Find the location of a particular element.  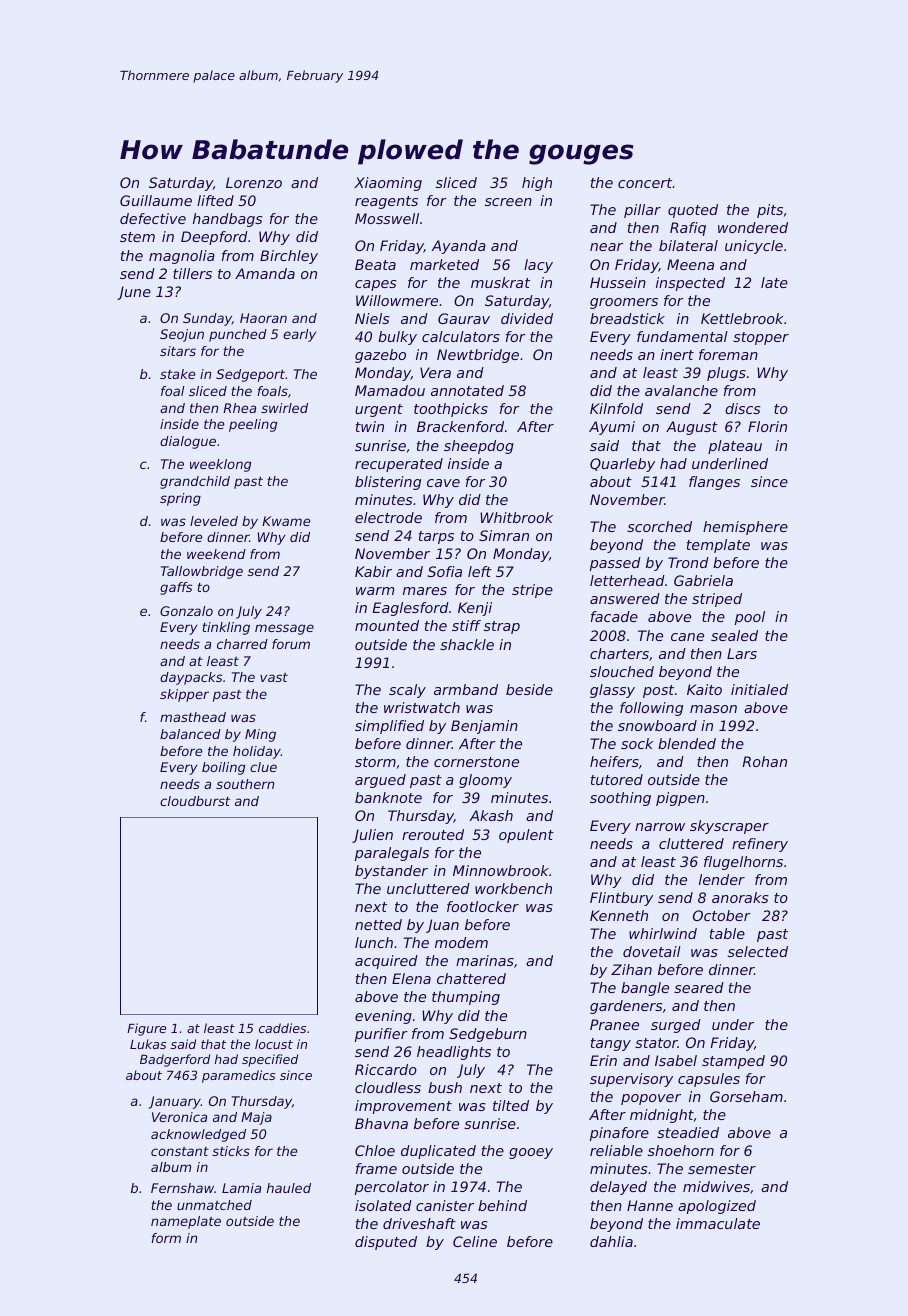

concert is located at coordinates (645, 183).
